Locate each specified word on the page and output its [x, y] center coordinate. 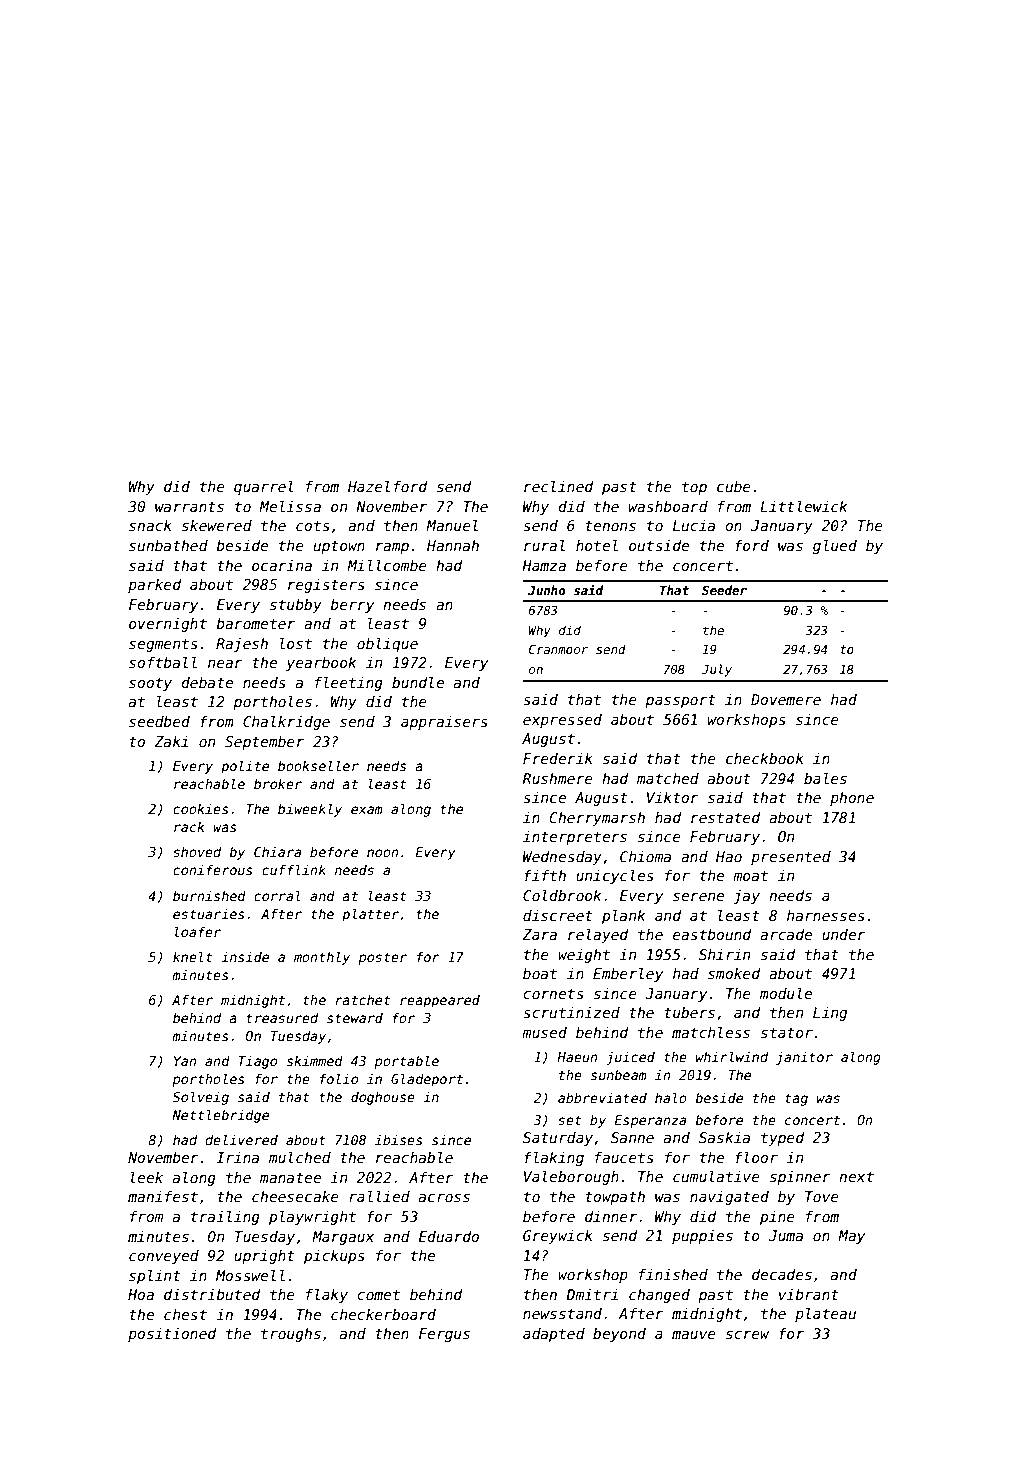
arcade [786, 934]
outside [659, 545]
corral [277, 895]
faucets [624, 1157]
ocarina [282, 565]
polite [245, 767]
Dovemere [786, 699]
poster [382, 958]
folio [339, 1078]
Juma [786, 1235]
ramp [392, 548]
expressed [562, 721]
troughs [291, 1335]
